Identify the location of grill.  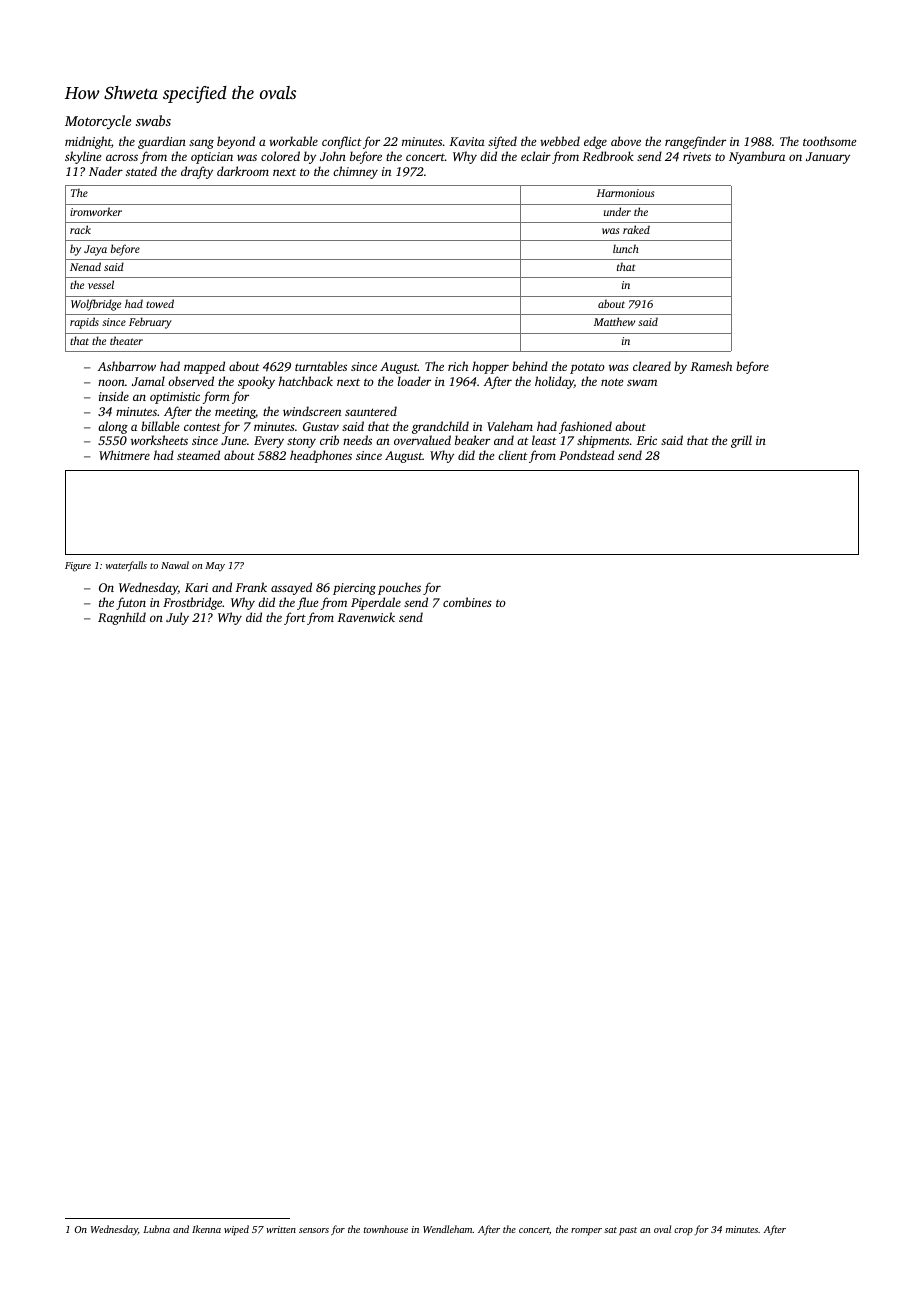
(741, 441).
